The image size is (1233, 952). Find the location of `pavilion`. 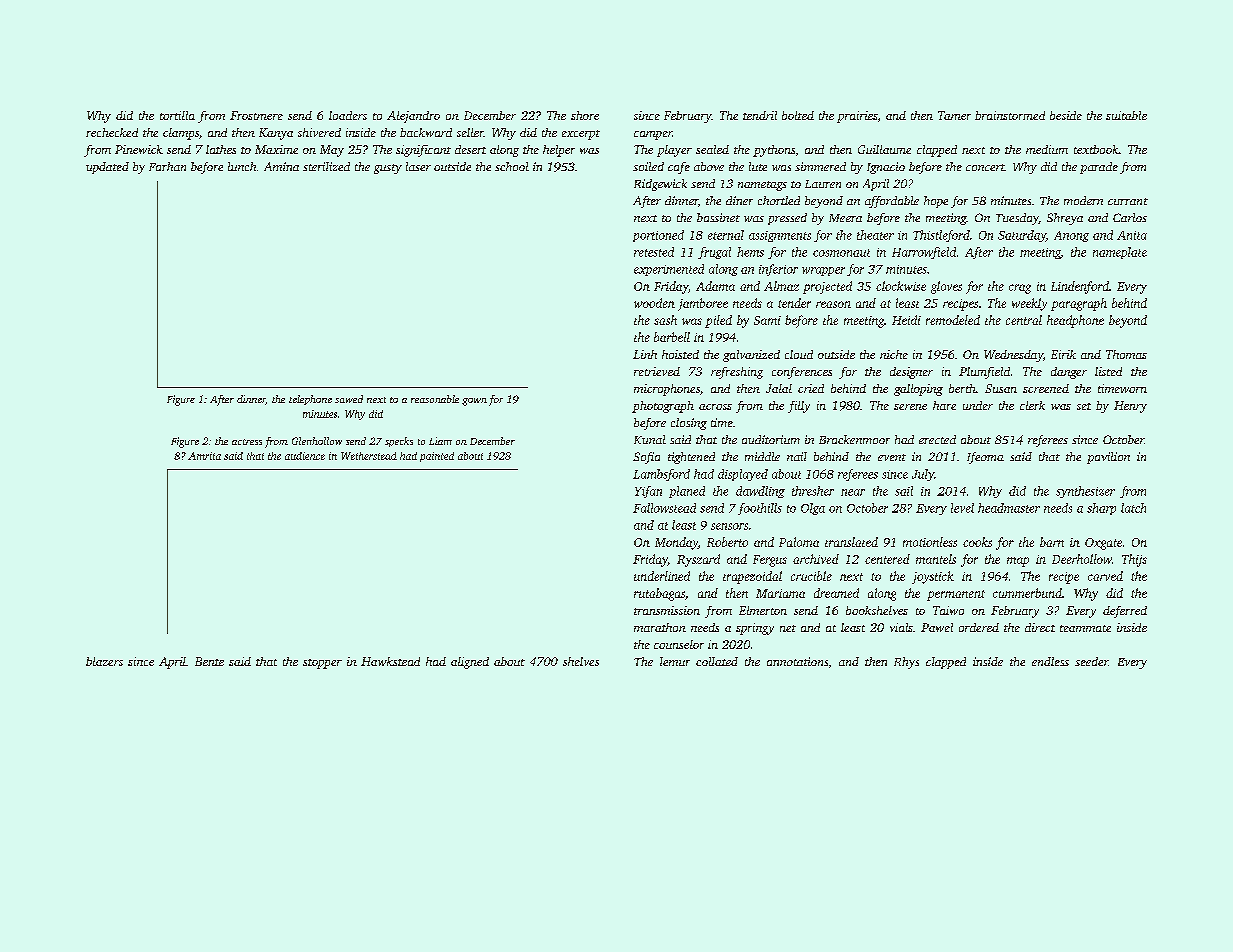

pavilion is located at coordinates (1108, 458).
